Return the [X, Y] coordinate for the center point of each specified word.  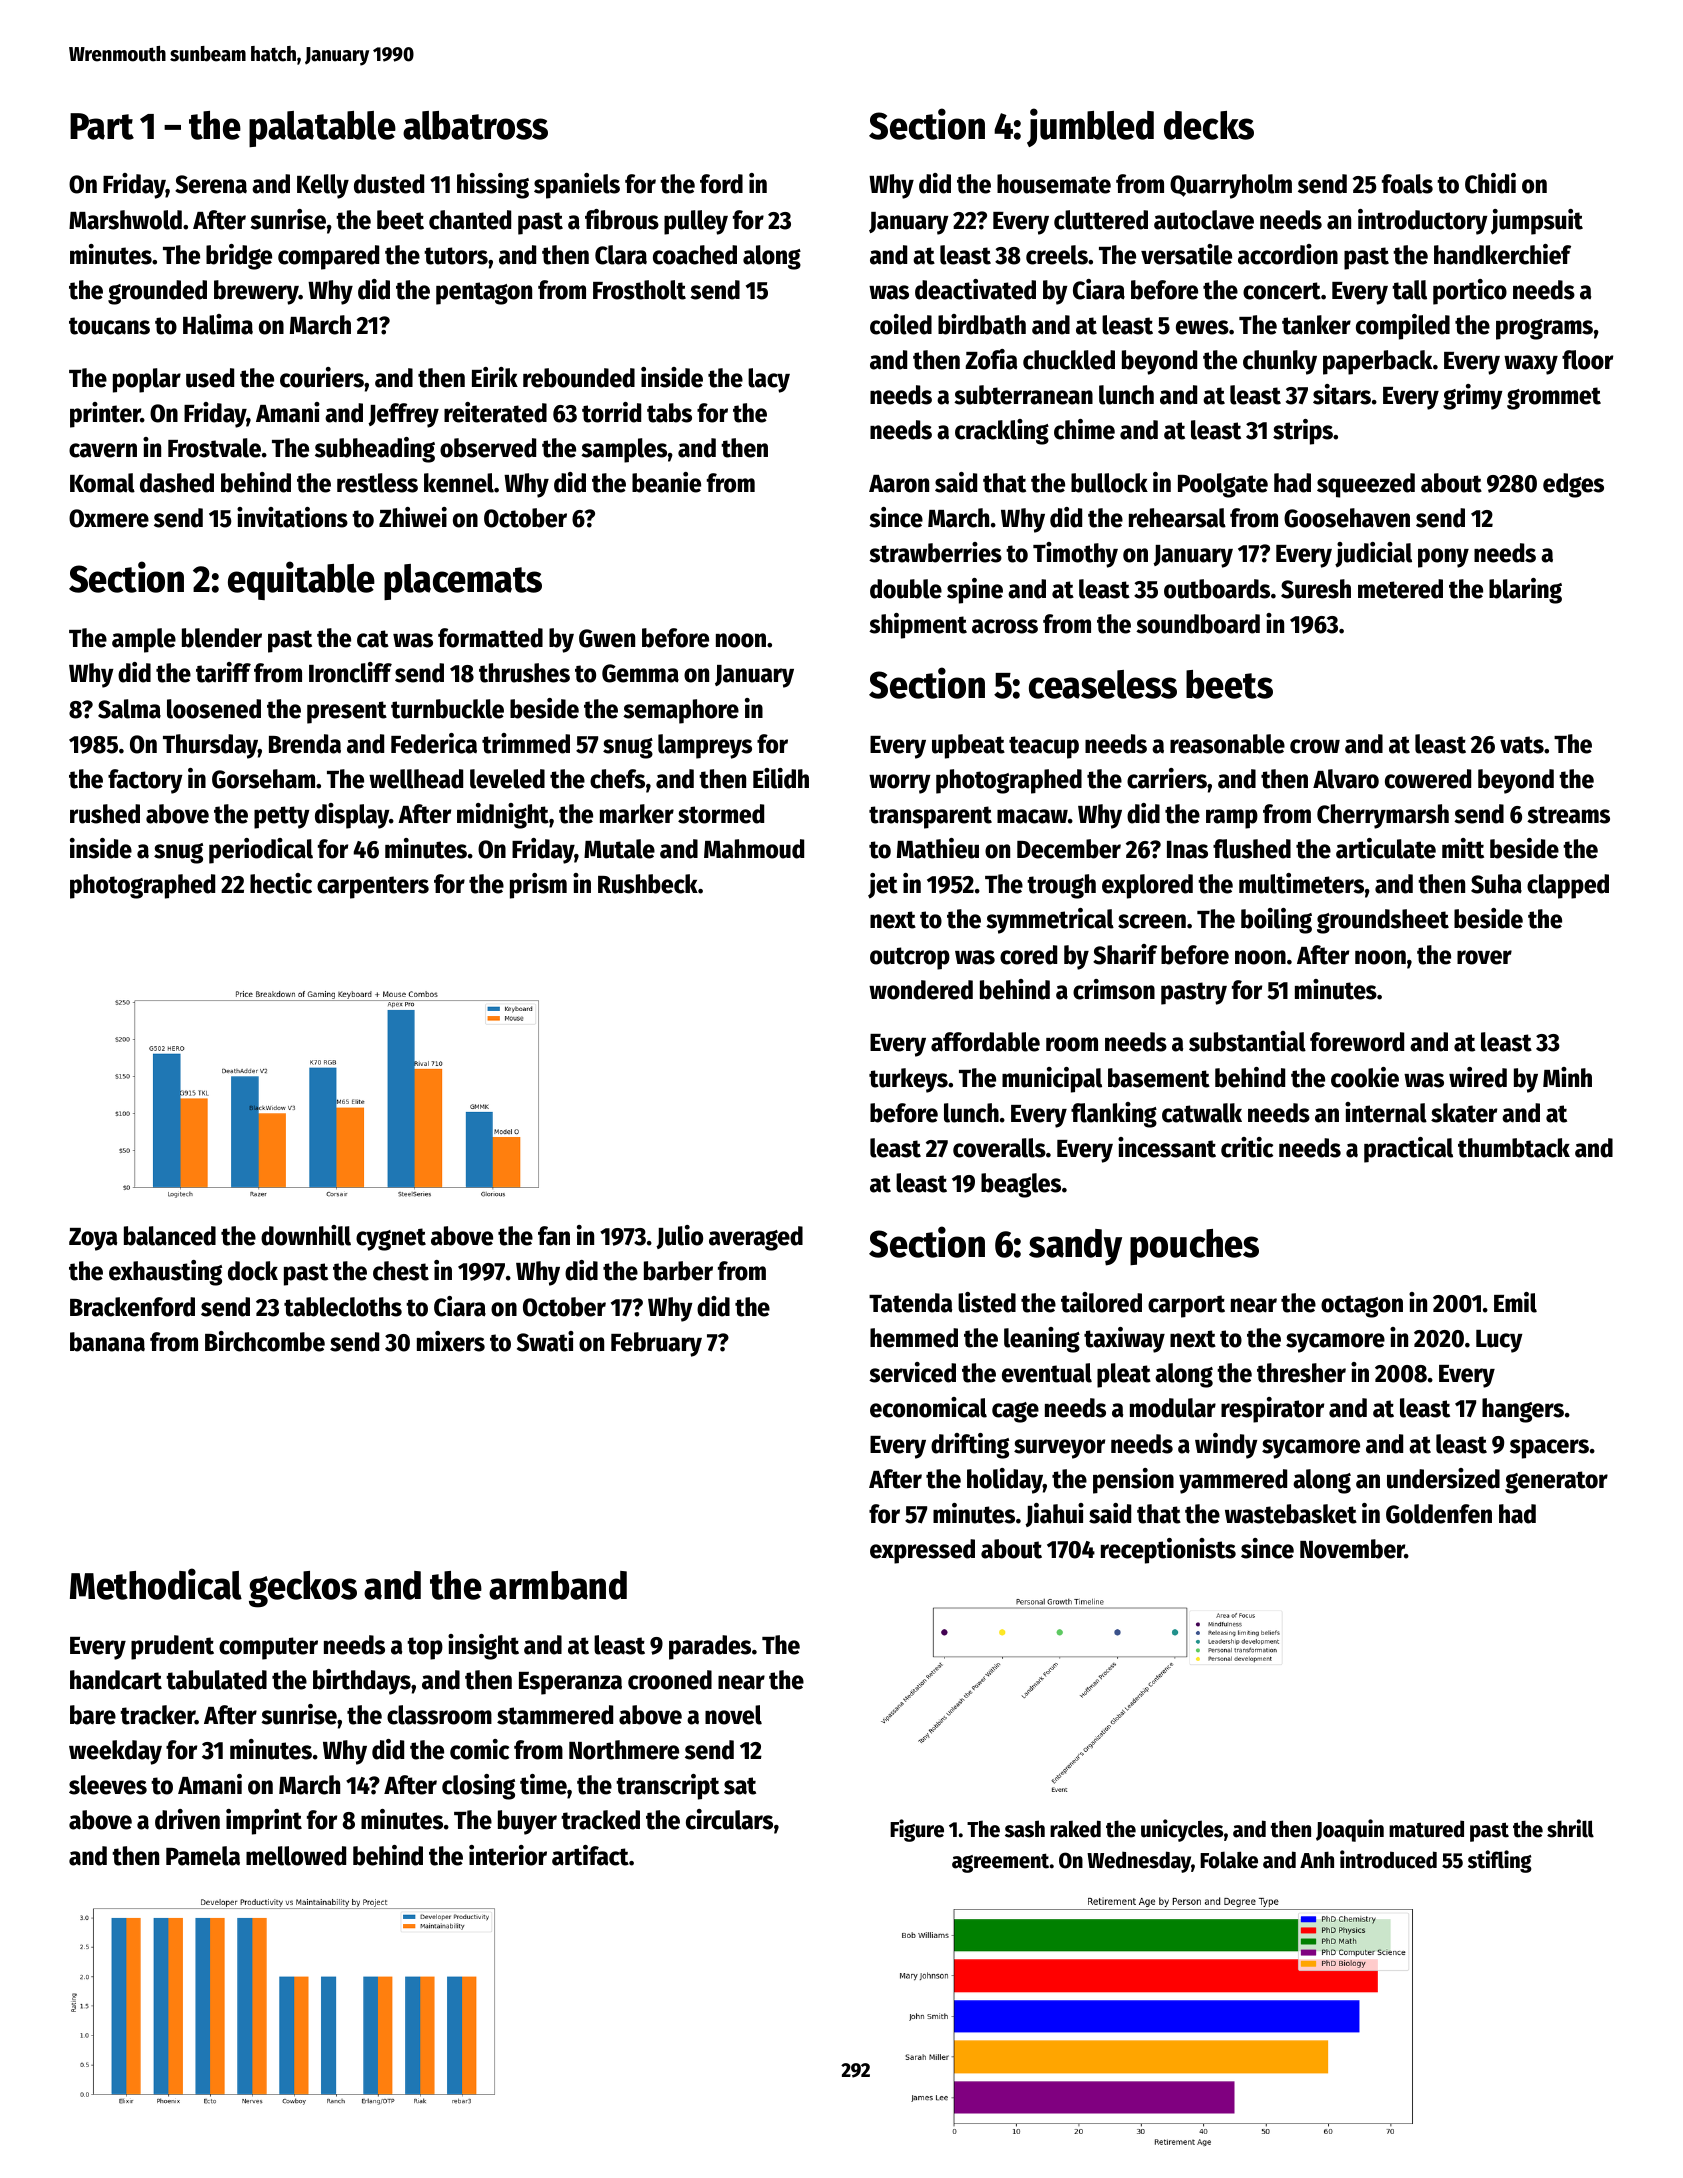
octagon [1362, 1306]
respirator [1272, 1410]
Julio [679, 1237]
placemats [463, 582]
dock [253, 1271]
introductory [1423, 222]
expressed [922, 1551]
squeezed [1366, 485]
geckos [303, 1589]
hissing [493, 186]
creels [1057, 255]
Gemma [640, 673]
